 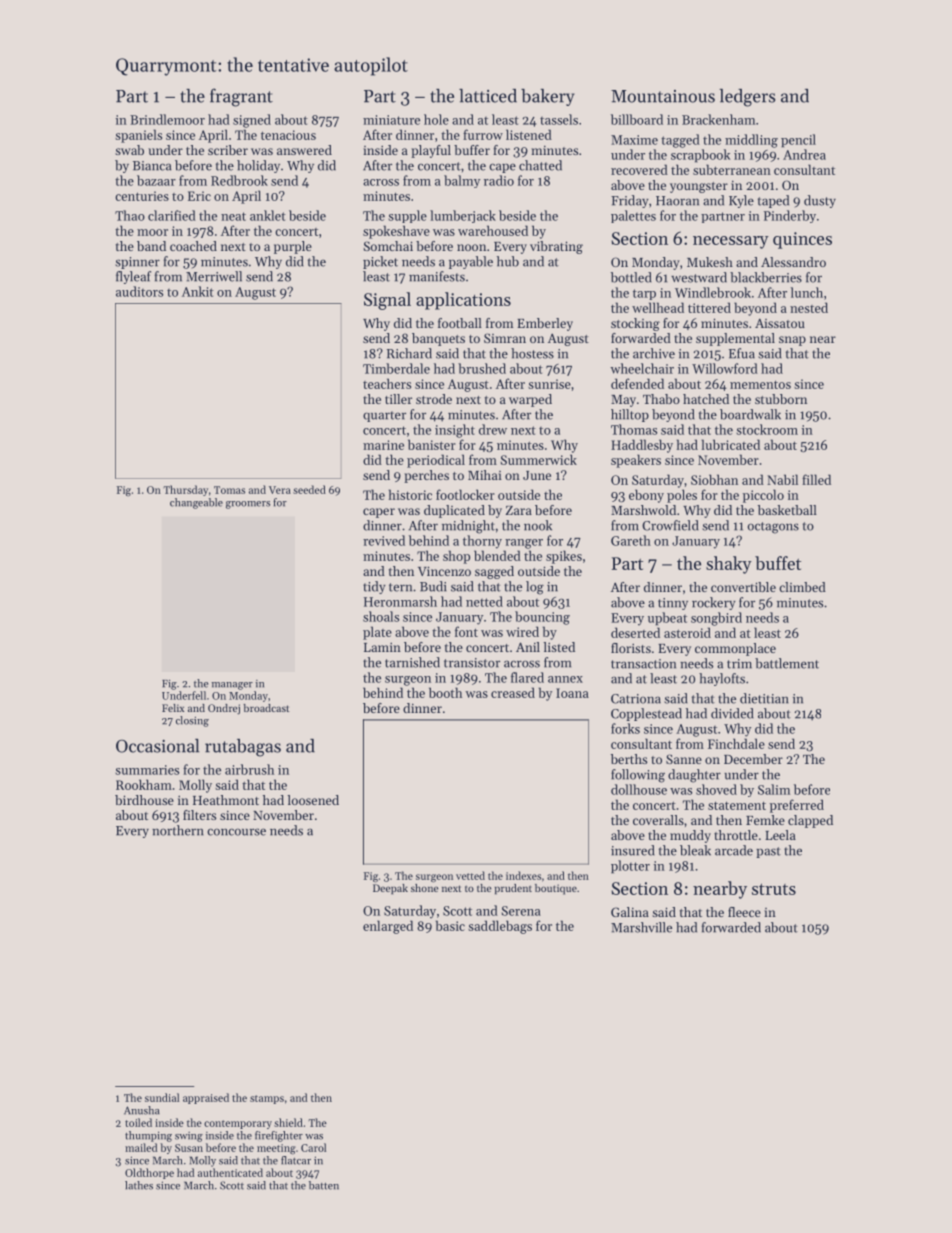 I want to click on bazaar, so click(x=156, y=180).
